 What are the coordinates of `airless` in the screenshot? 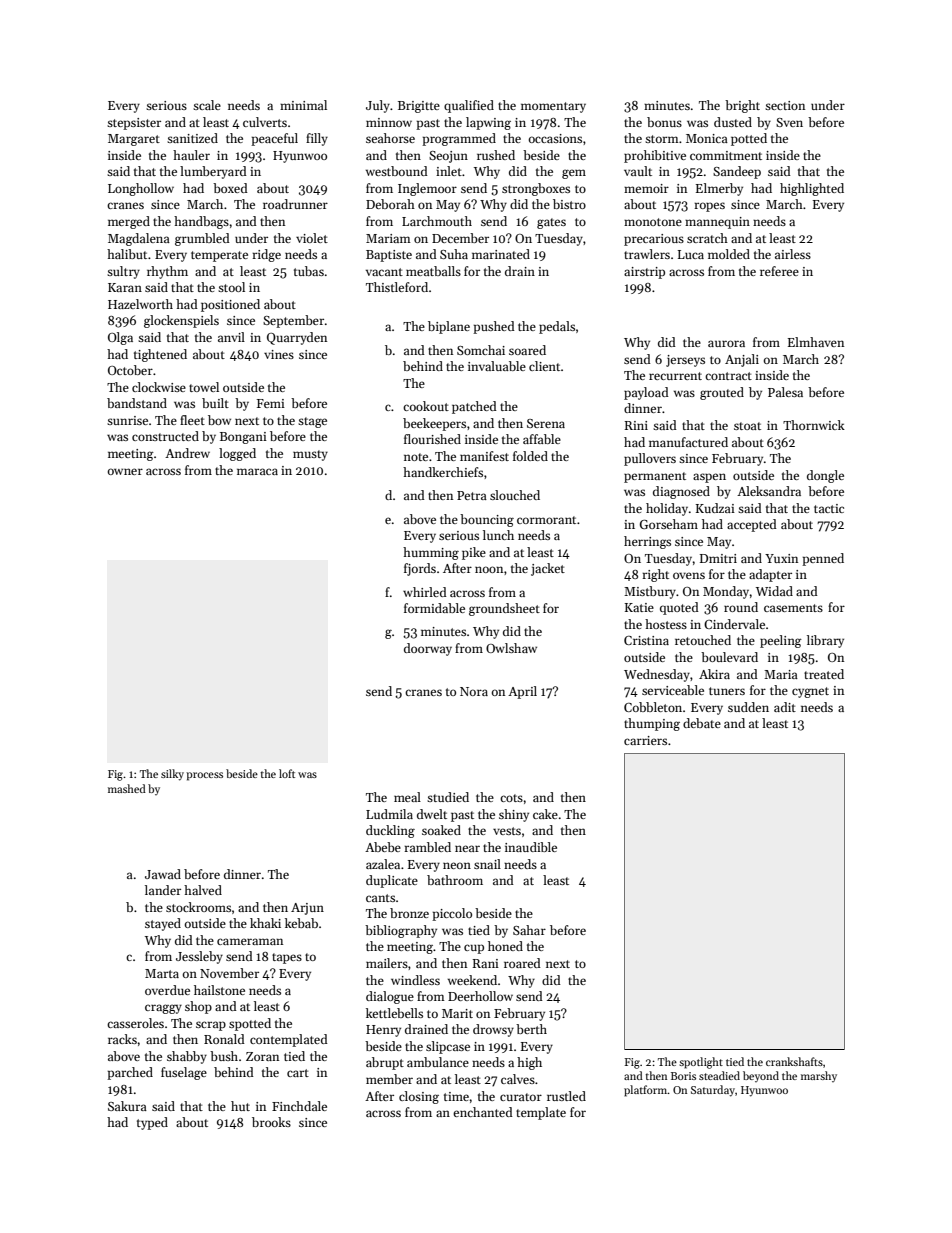 It's located at (793, 254).
